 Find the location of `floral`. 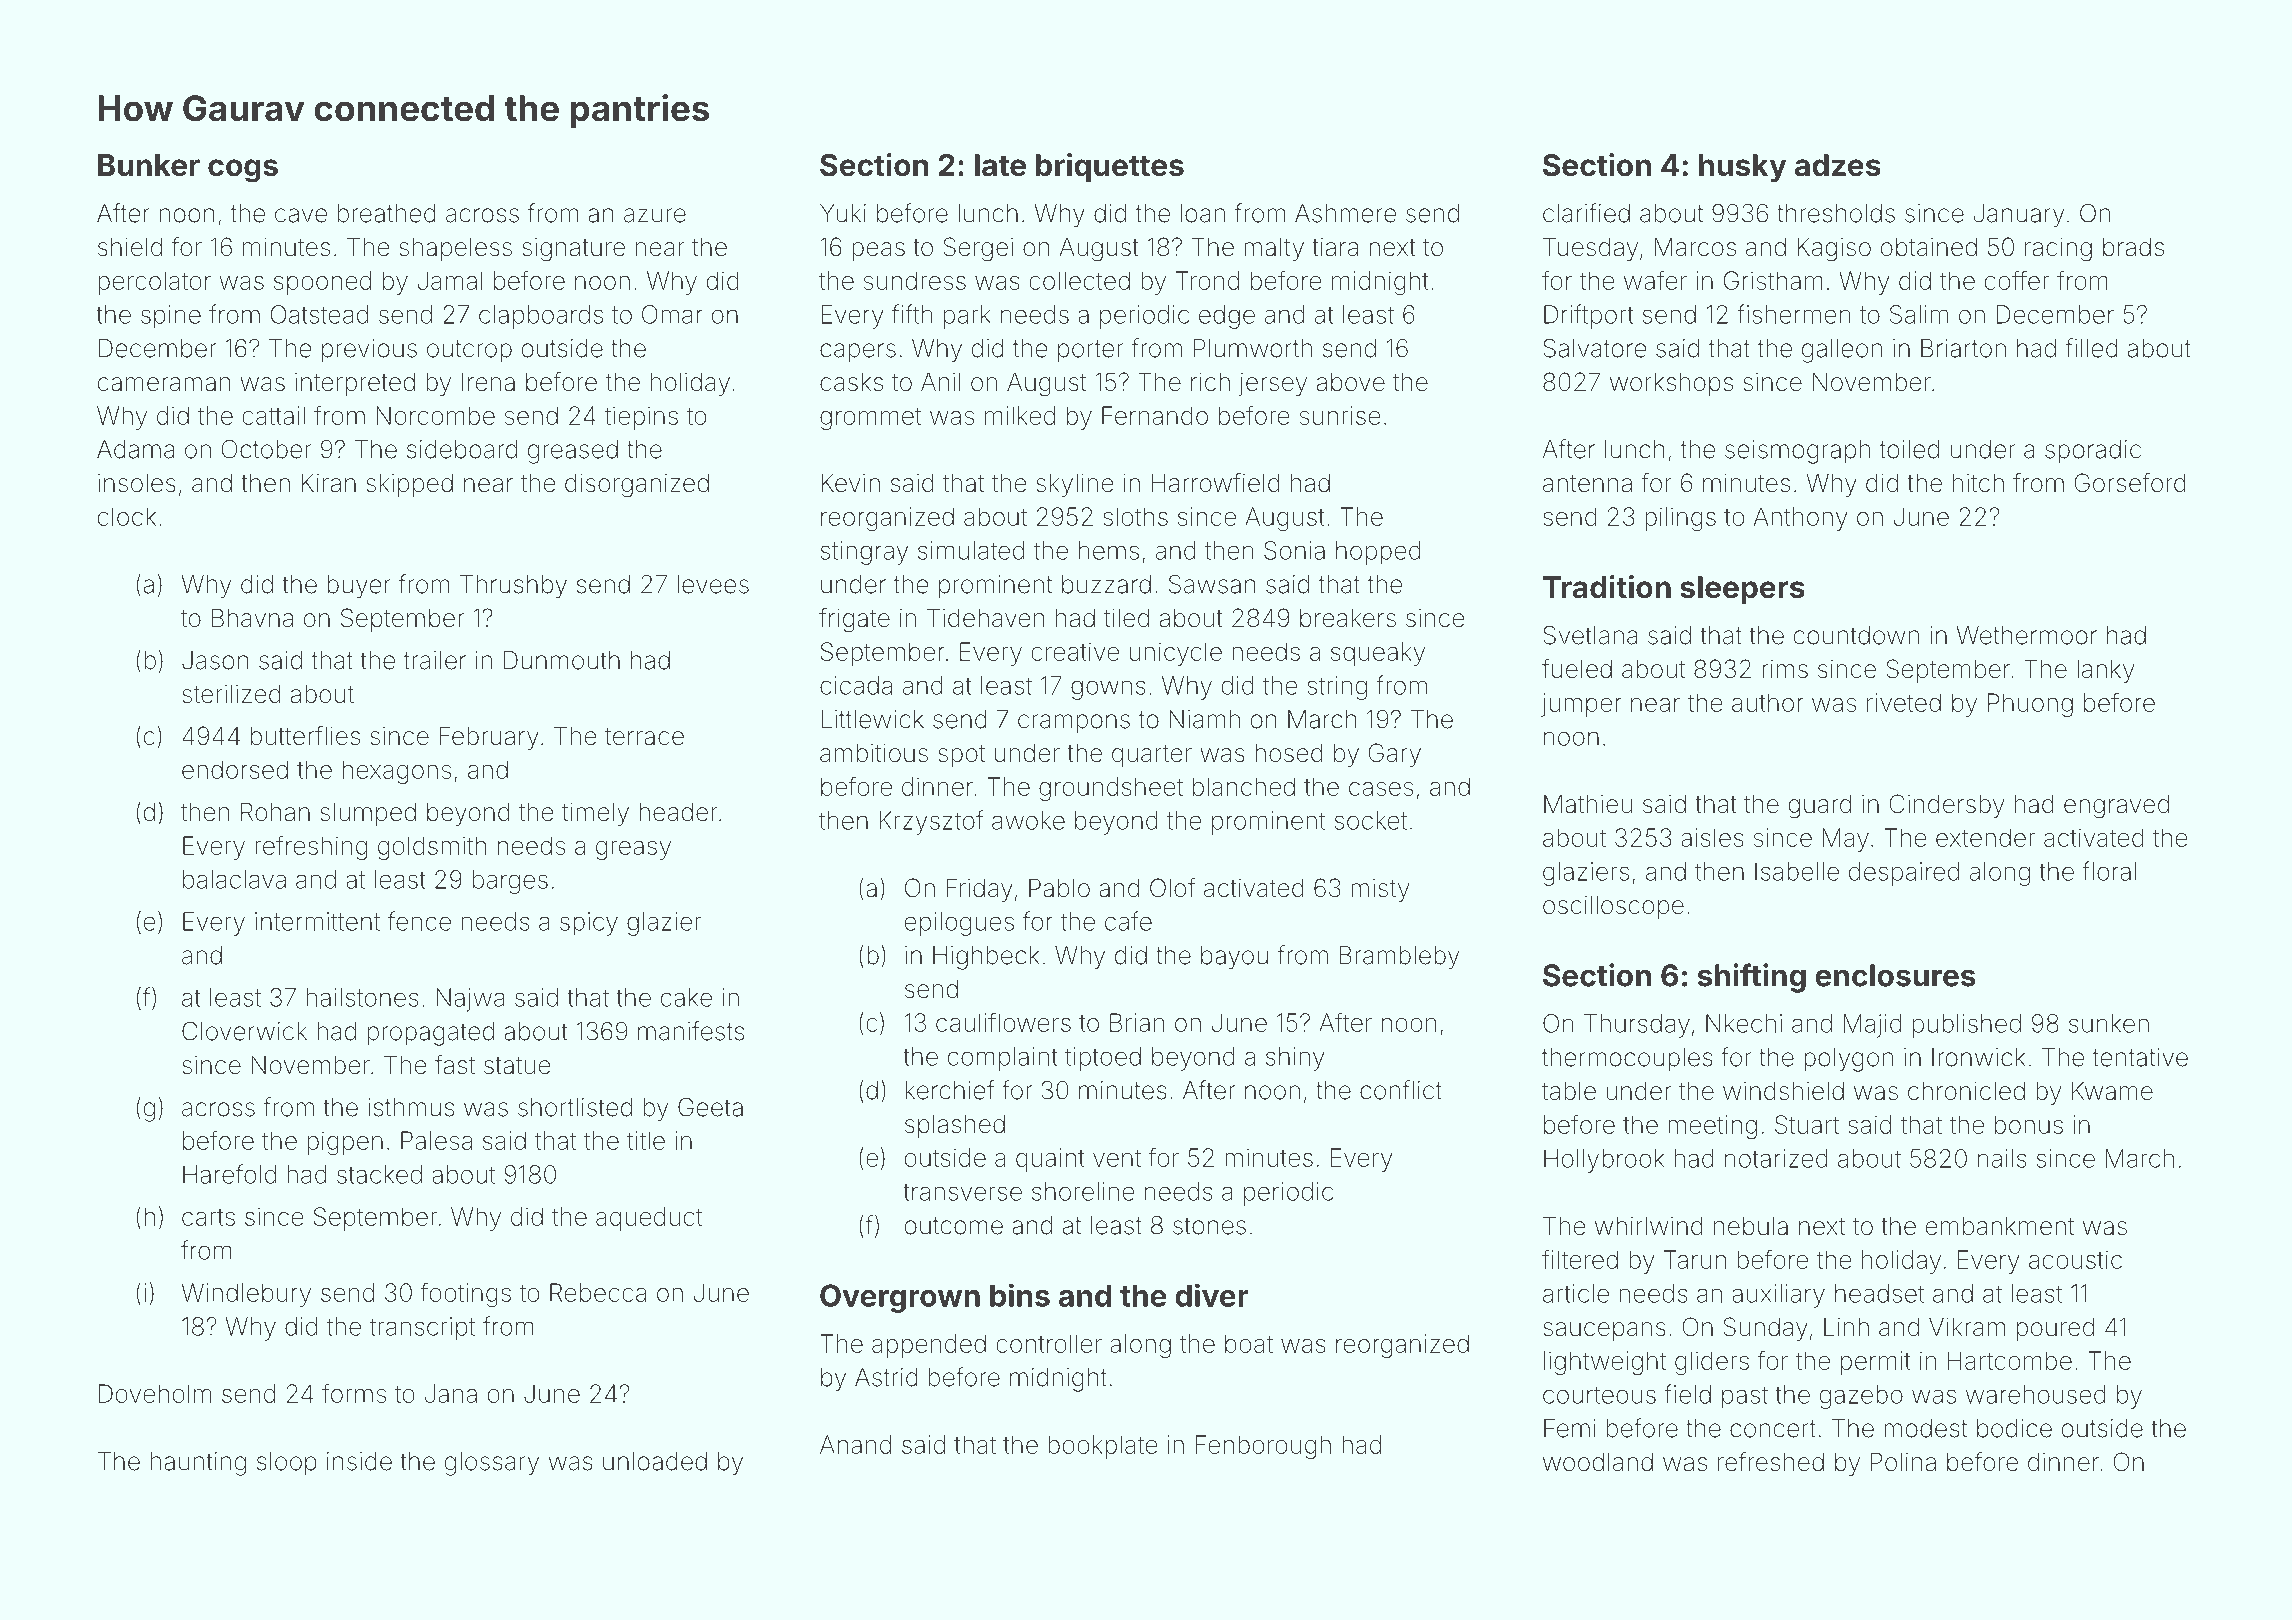

floral is located at coordinates (2109, 871).
